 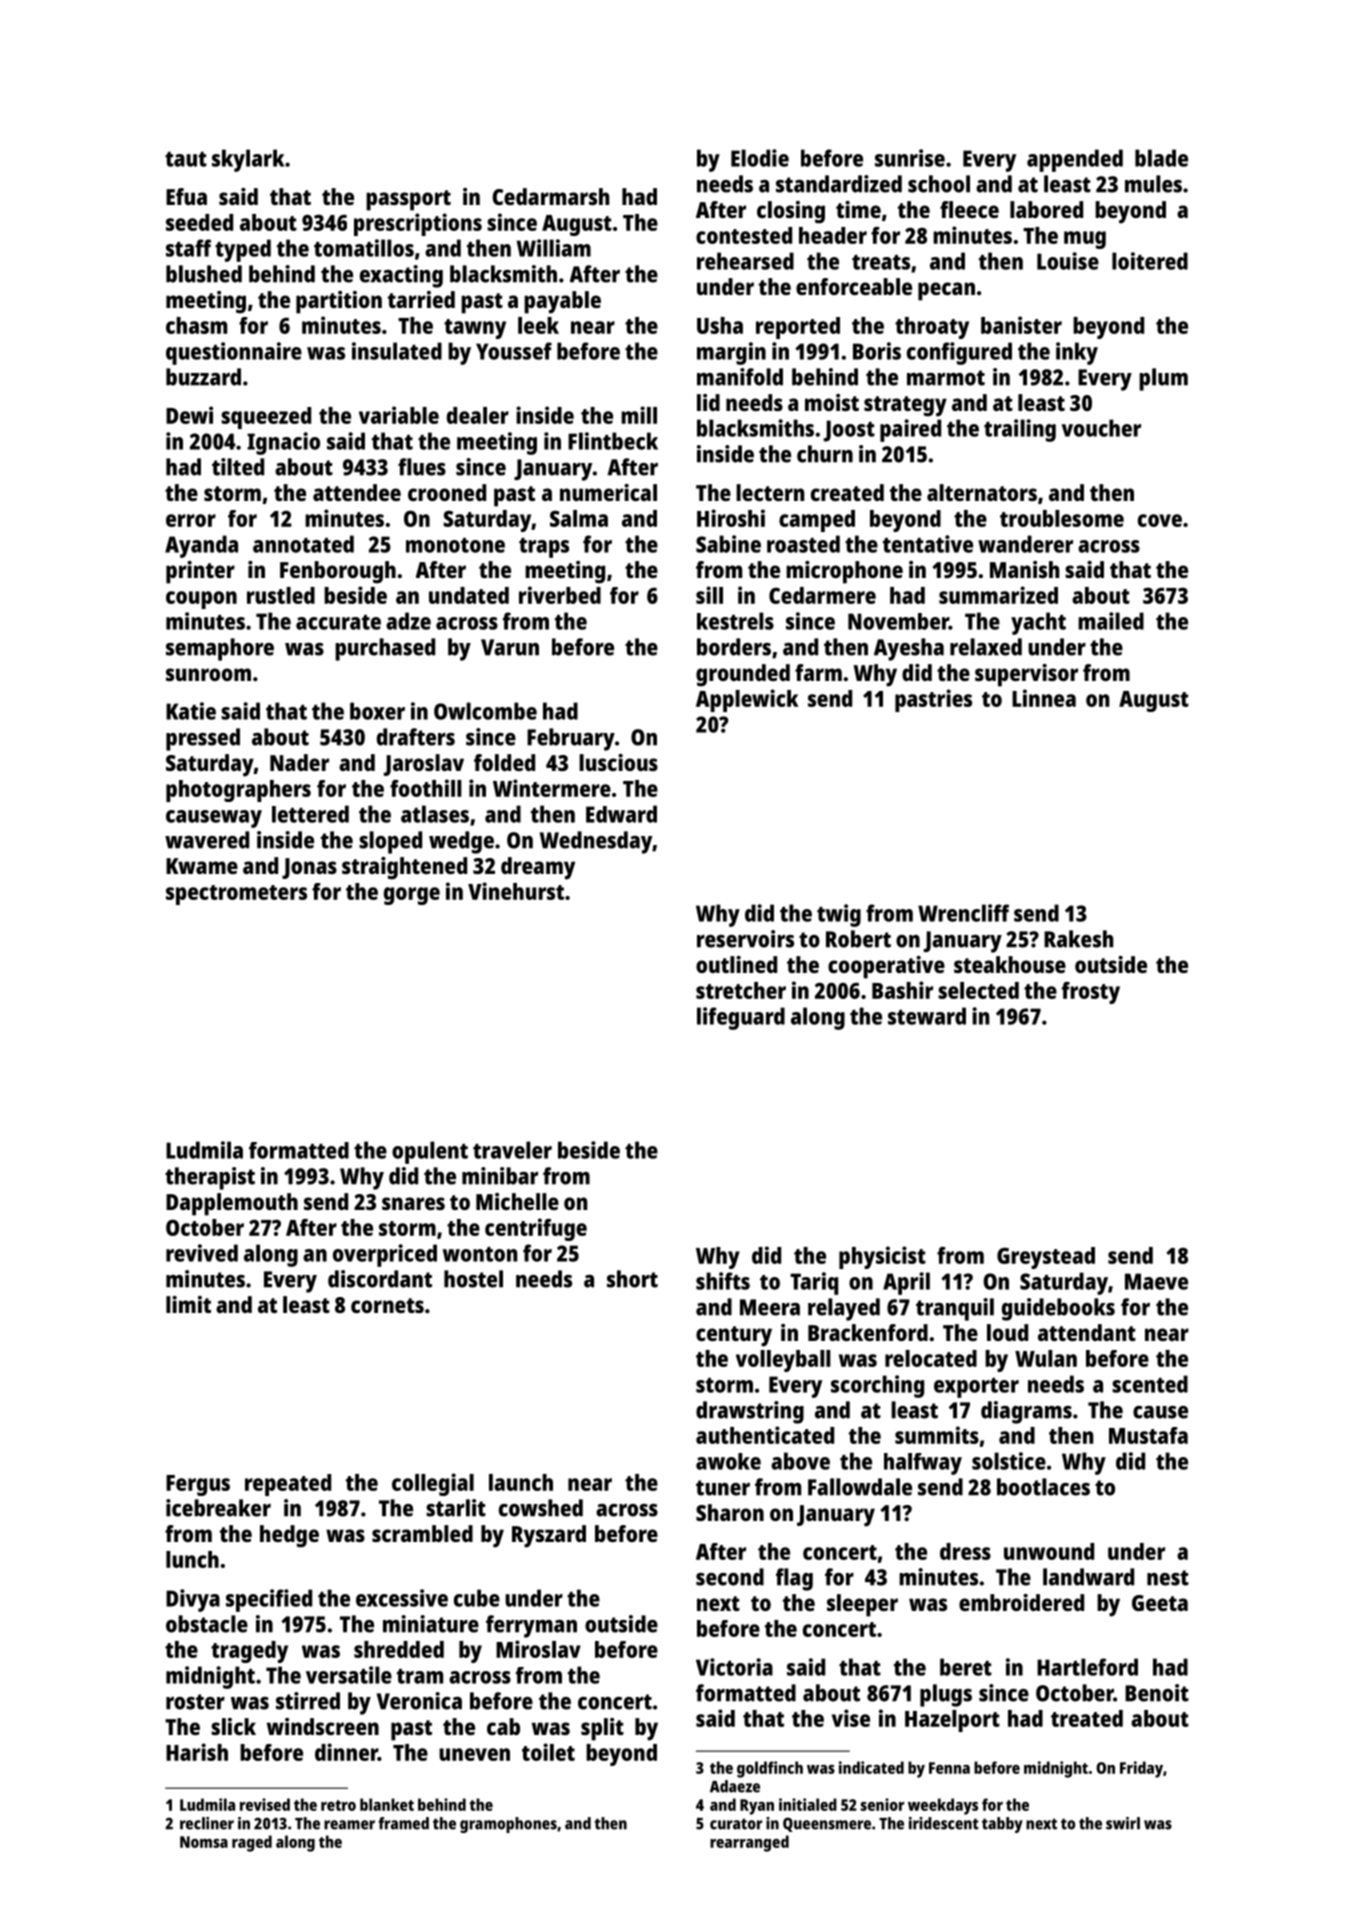 I want to click on Victoria, so click(x=734, y=1667).
